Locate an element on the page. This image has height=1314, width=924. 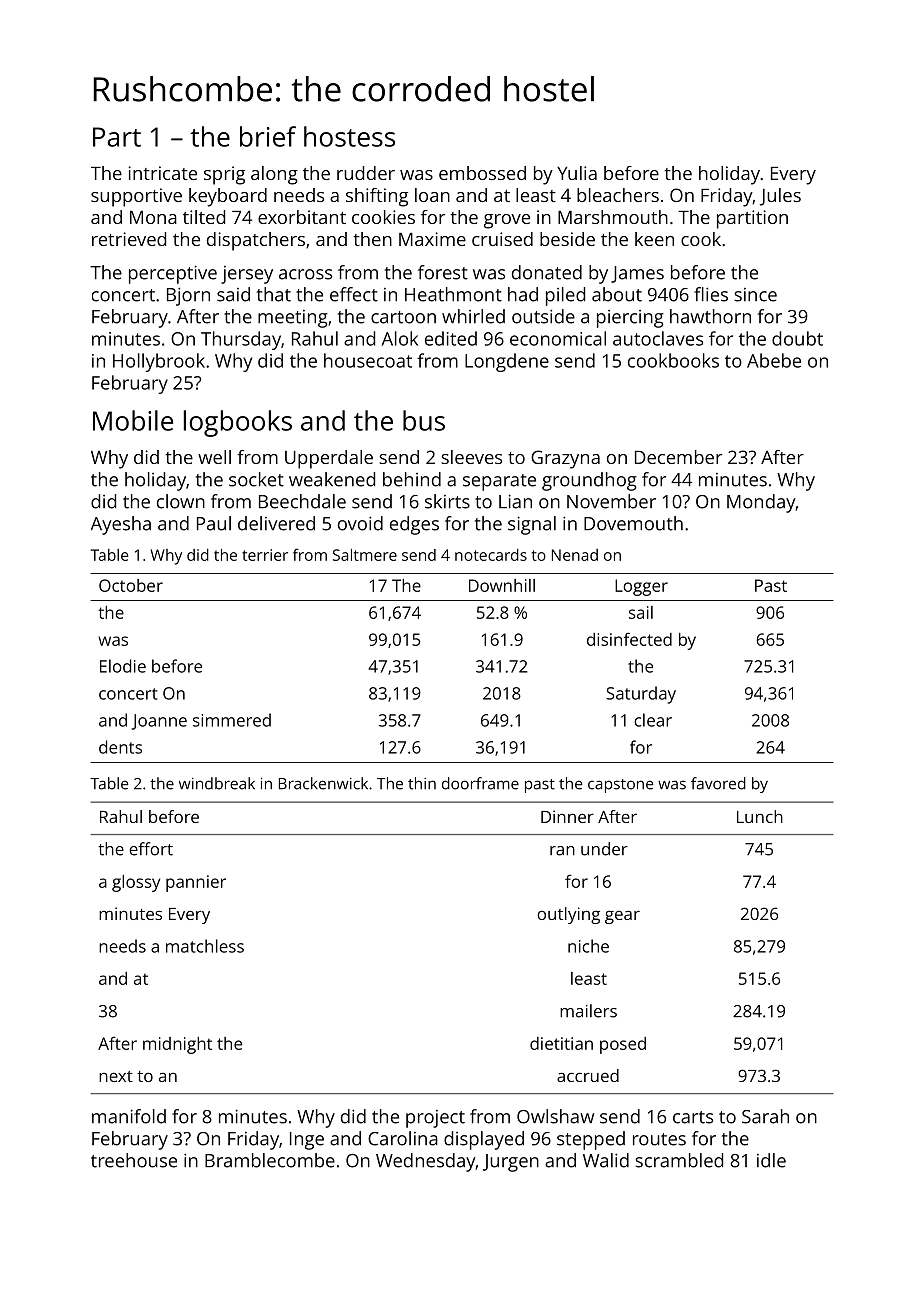
effort is located at coordinates (151, 849).
